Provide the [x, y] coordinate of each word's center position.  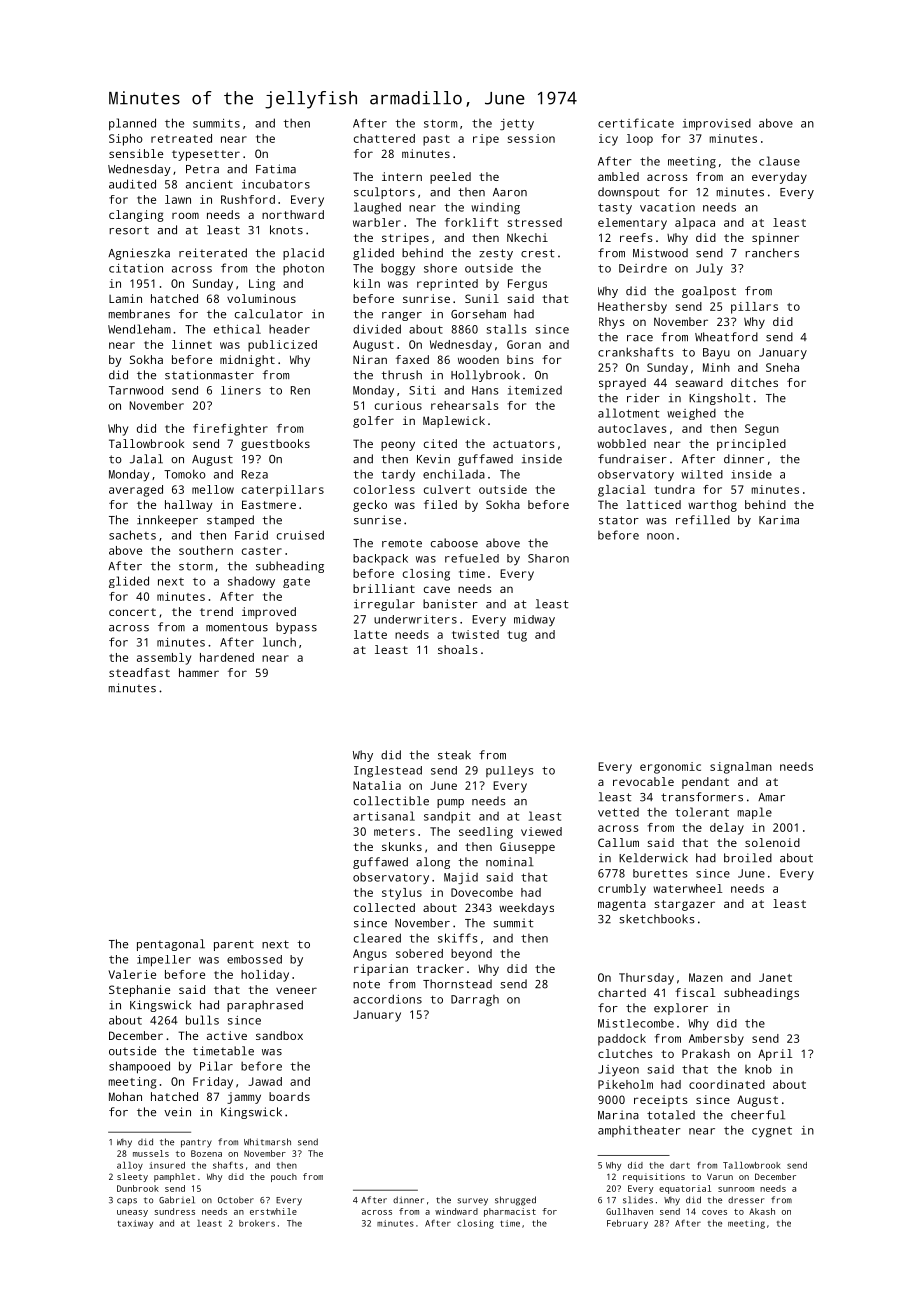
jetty [517, 124]
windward [456, 1211]
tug [517, 636]
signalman [741, 768]
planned [132, 124]
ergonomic [670, 768]
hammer [199, 672]
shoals [458, 649]
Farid [251, 535]
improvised [717, 124]
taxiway [135, 1224]
